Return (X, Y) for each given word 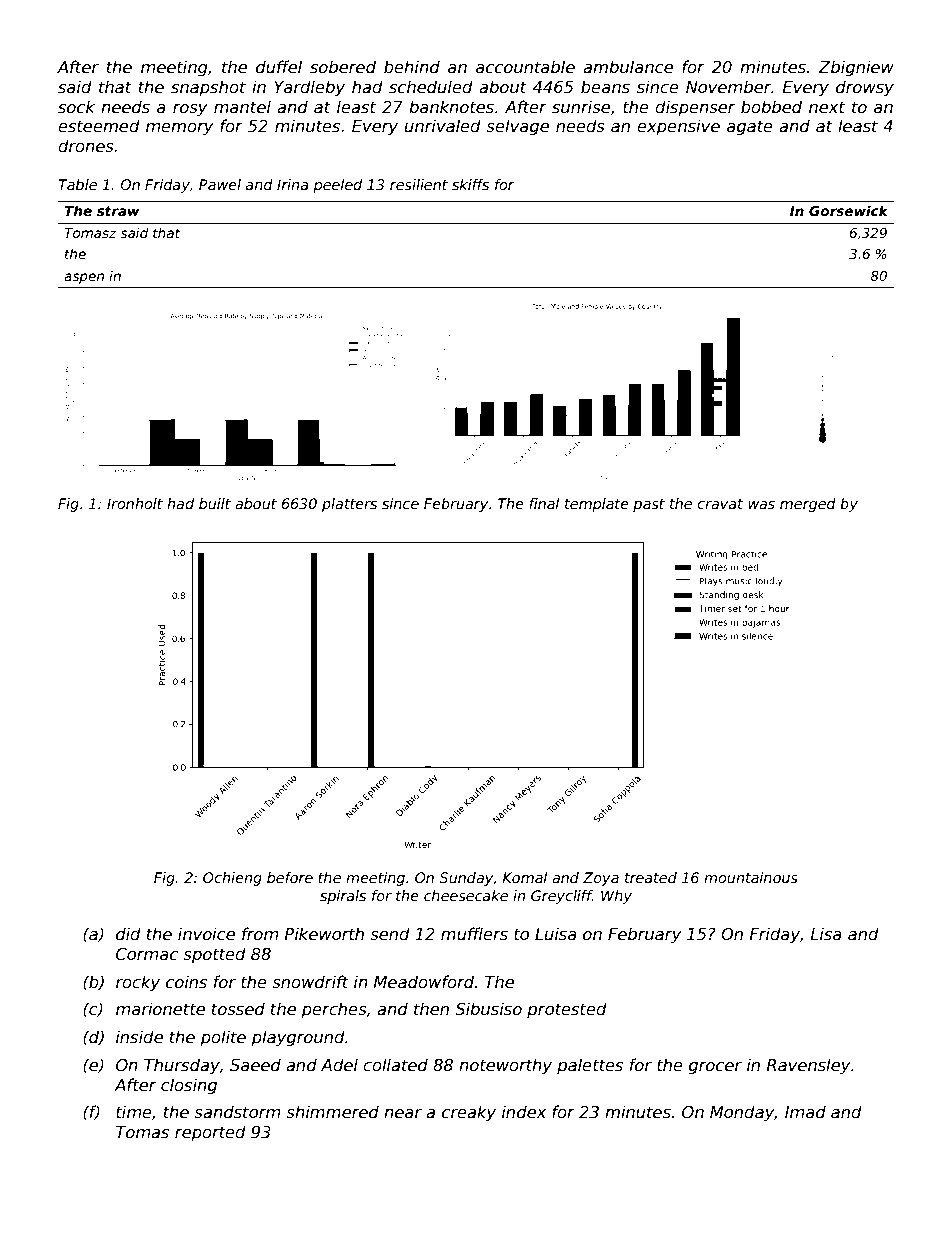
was (761, 505)
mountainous (751, 877)
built (215, 503)
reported (210, 1133)
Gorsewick (848, 210)
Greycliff (561, 897)
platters (349, 505)
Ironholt (135, 503)
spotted (214, 955)
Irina (293, 184)
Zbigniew (856, 68)
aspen (84, 278)
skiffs (470, 184)
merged (808, 505)
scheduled (431, 87)
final (544, 503)
